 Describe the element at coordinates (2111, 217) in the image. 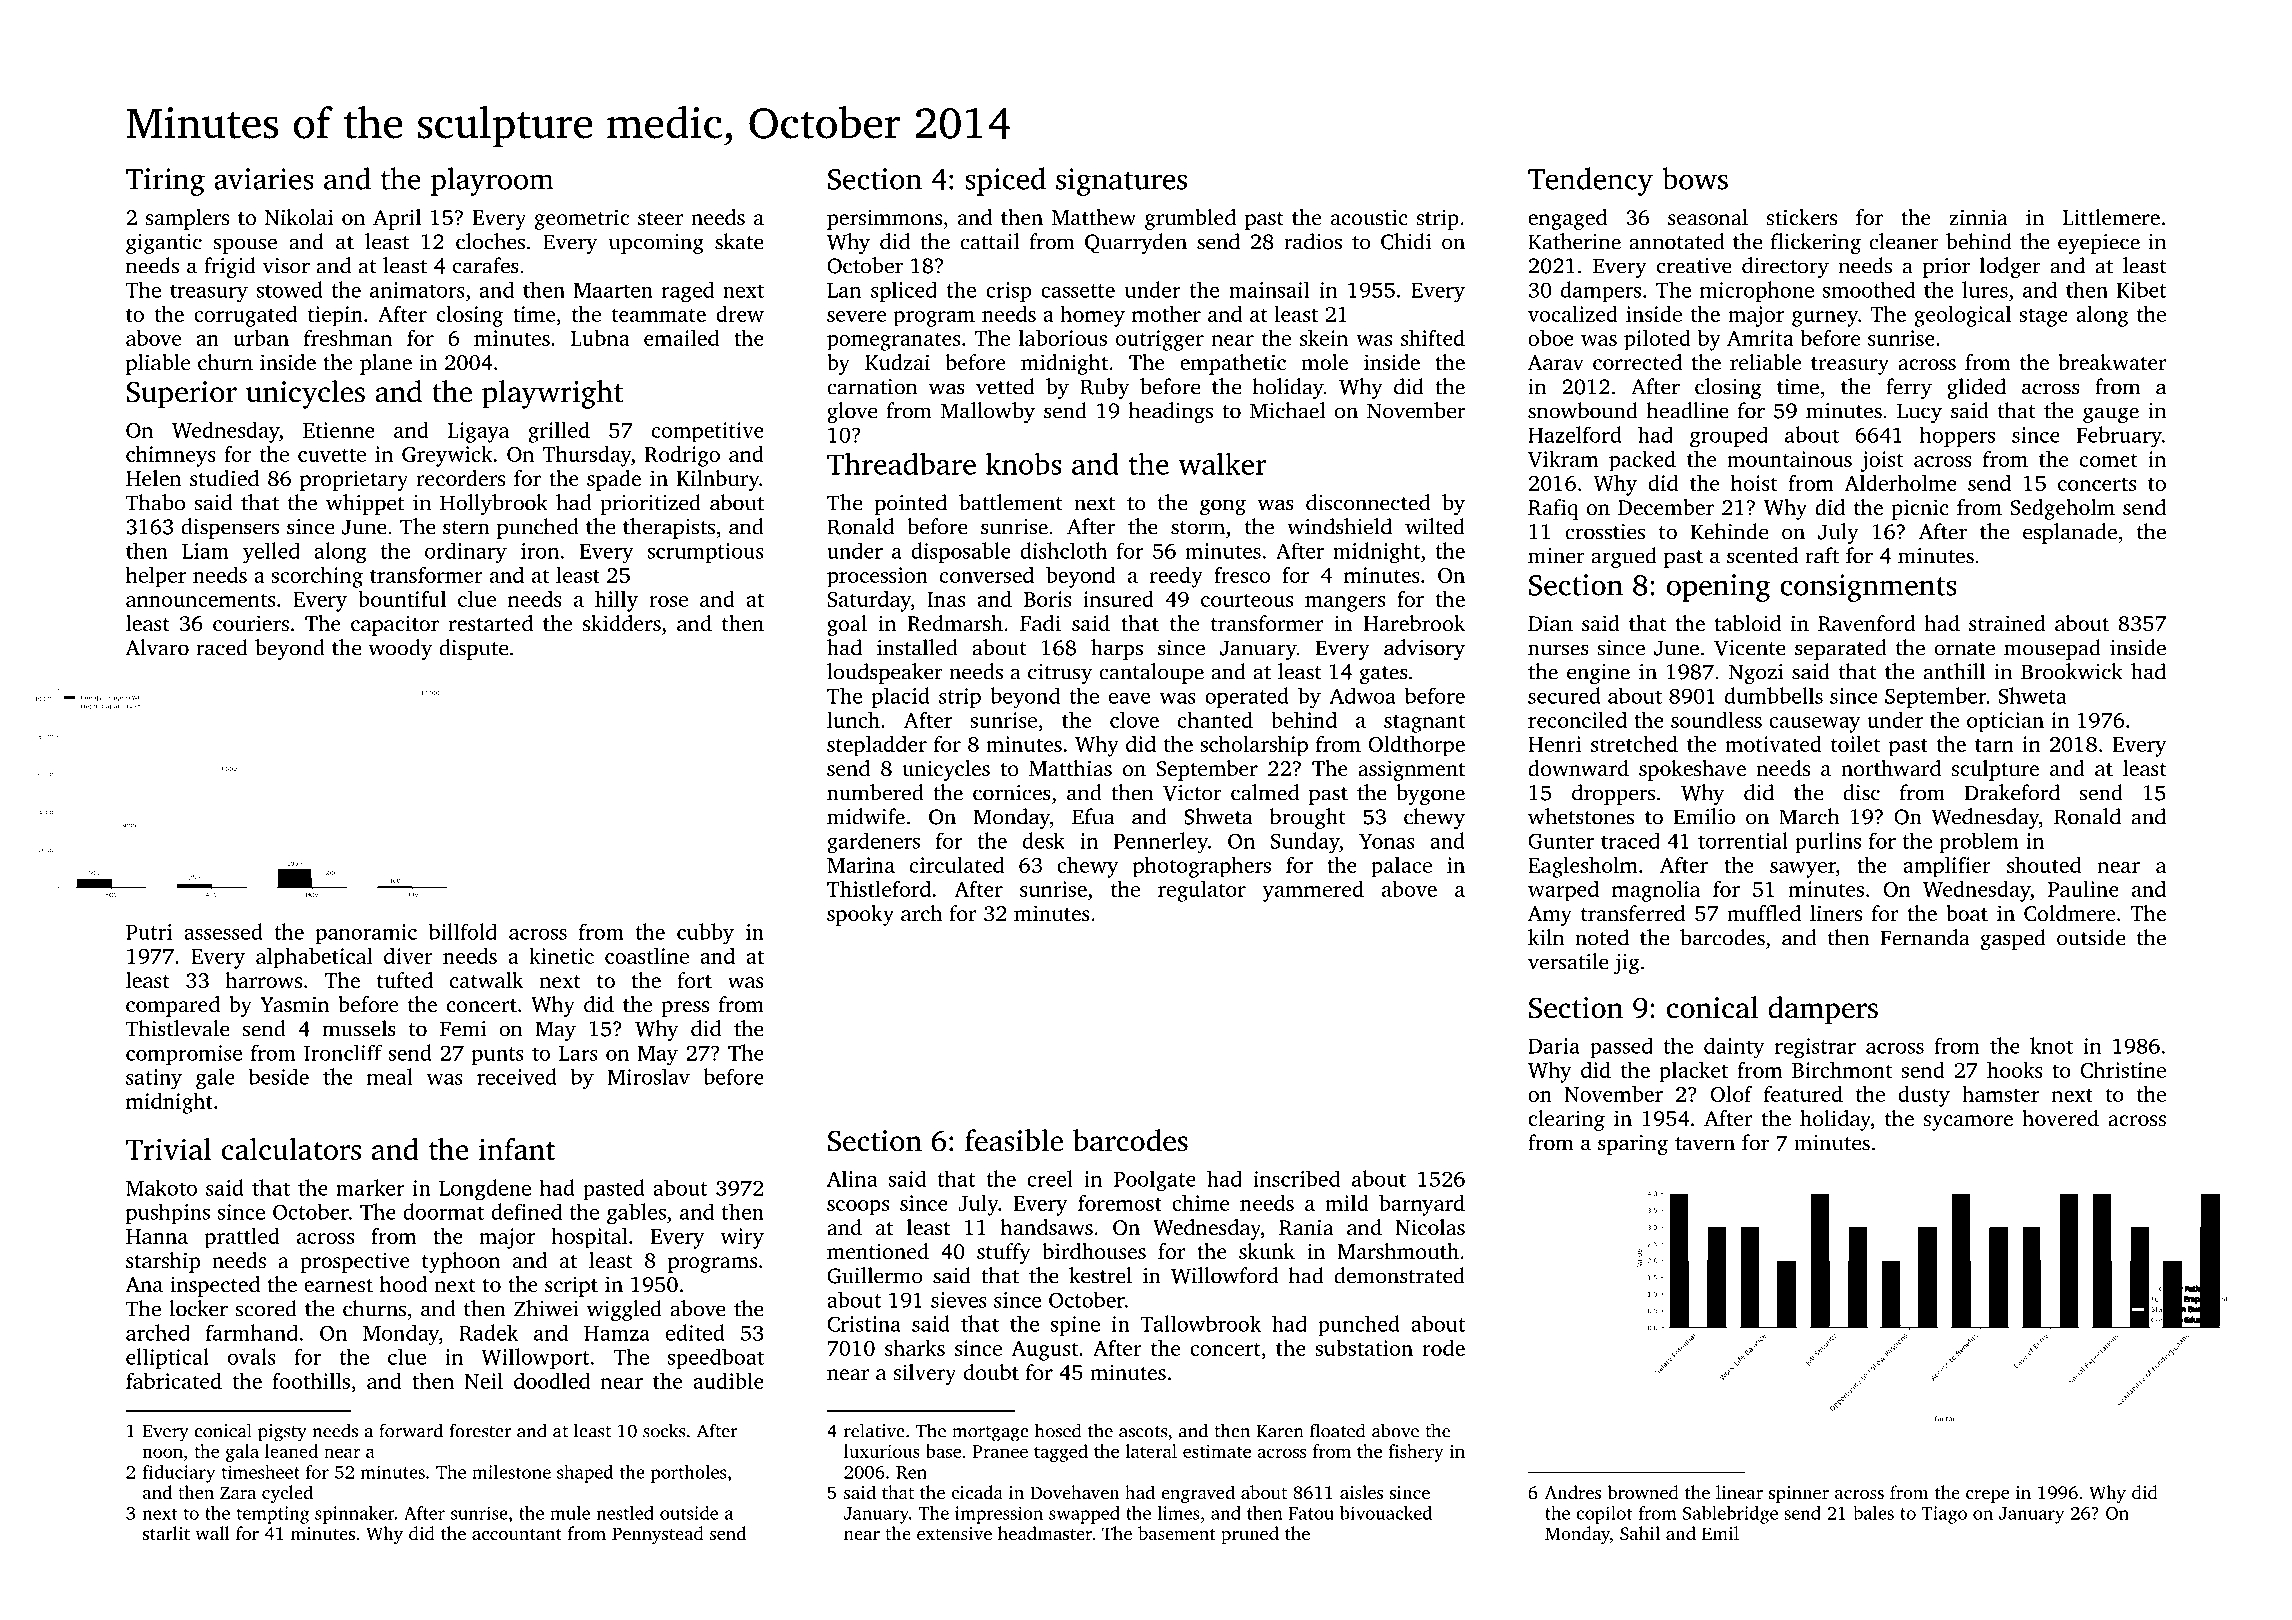

I see `Littlemere` at that location.
